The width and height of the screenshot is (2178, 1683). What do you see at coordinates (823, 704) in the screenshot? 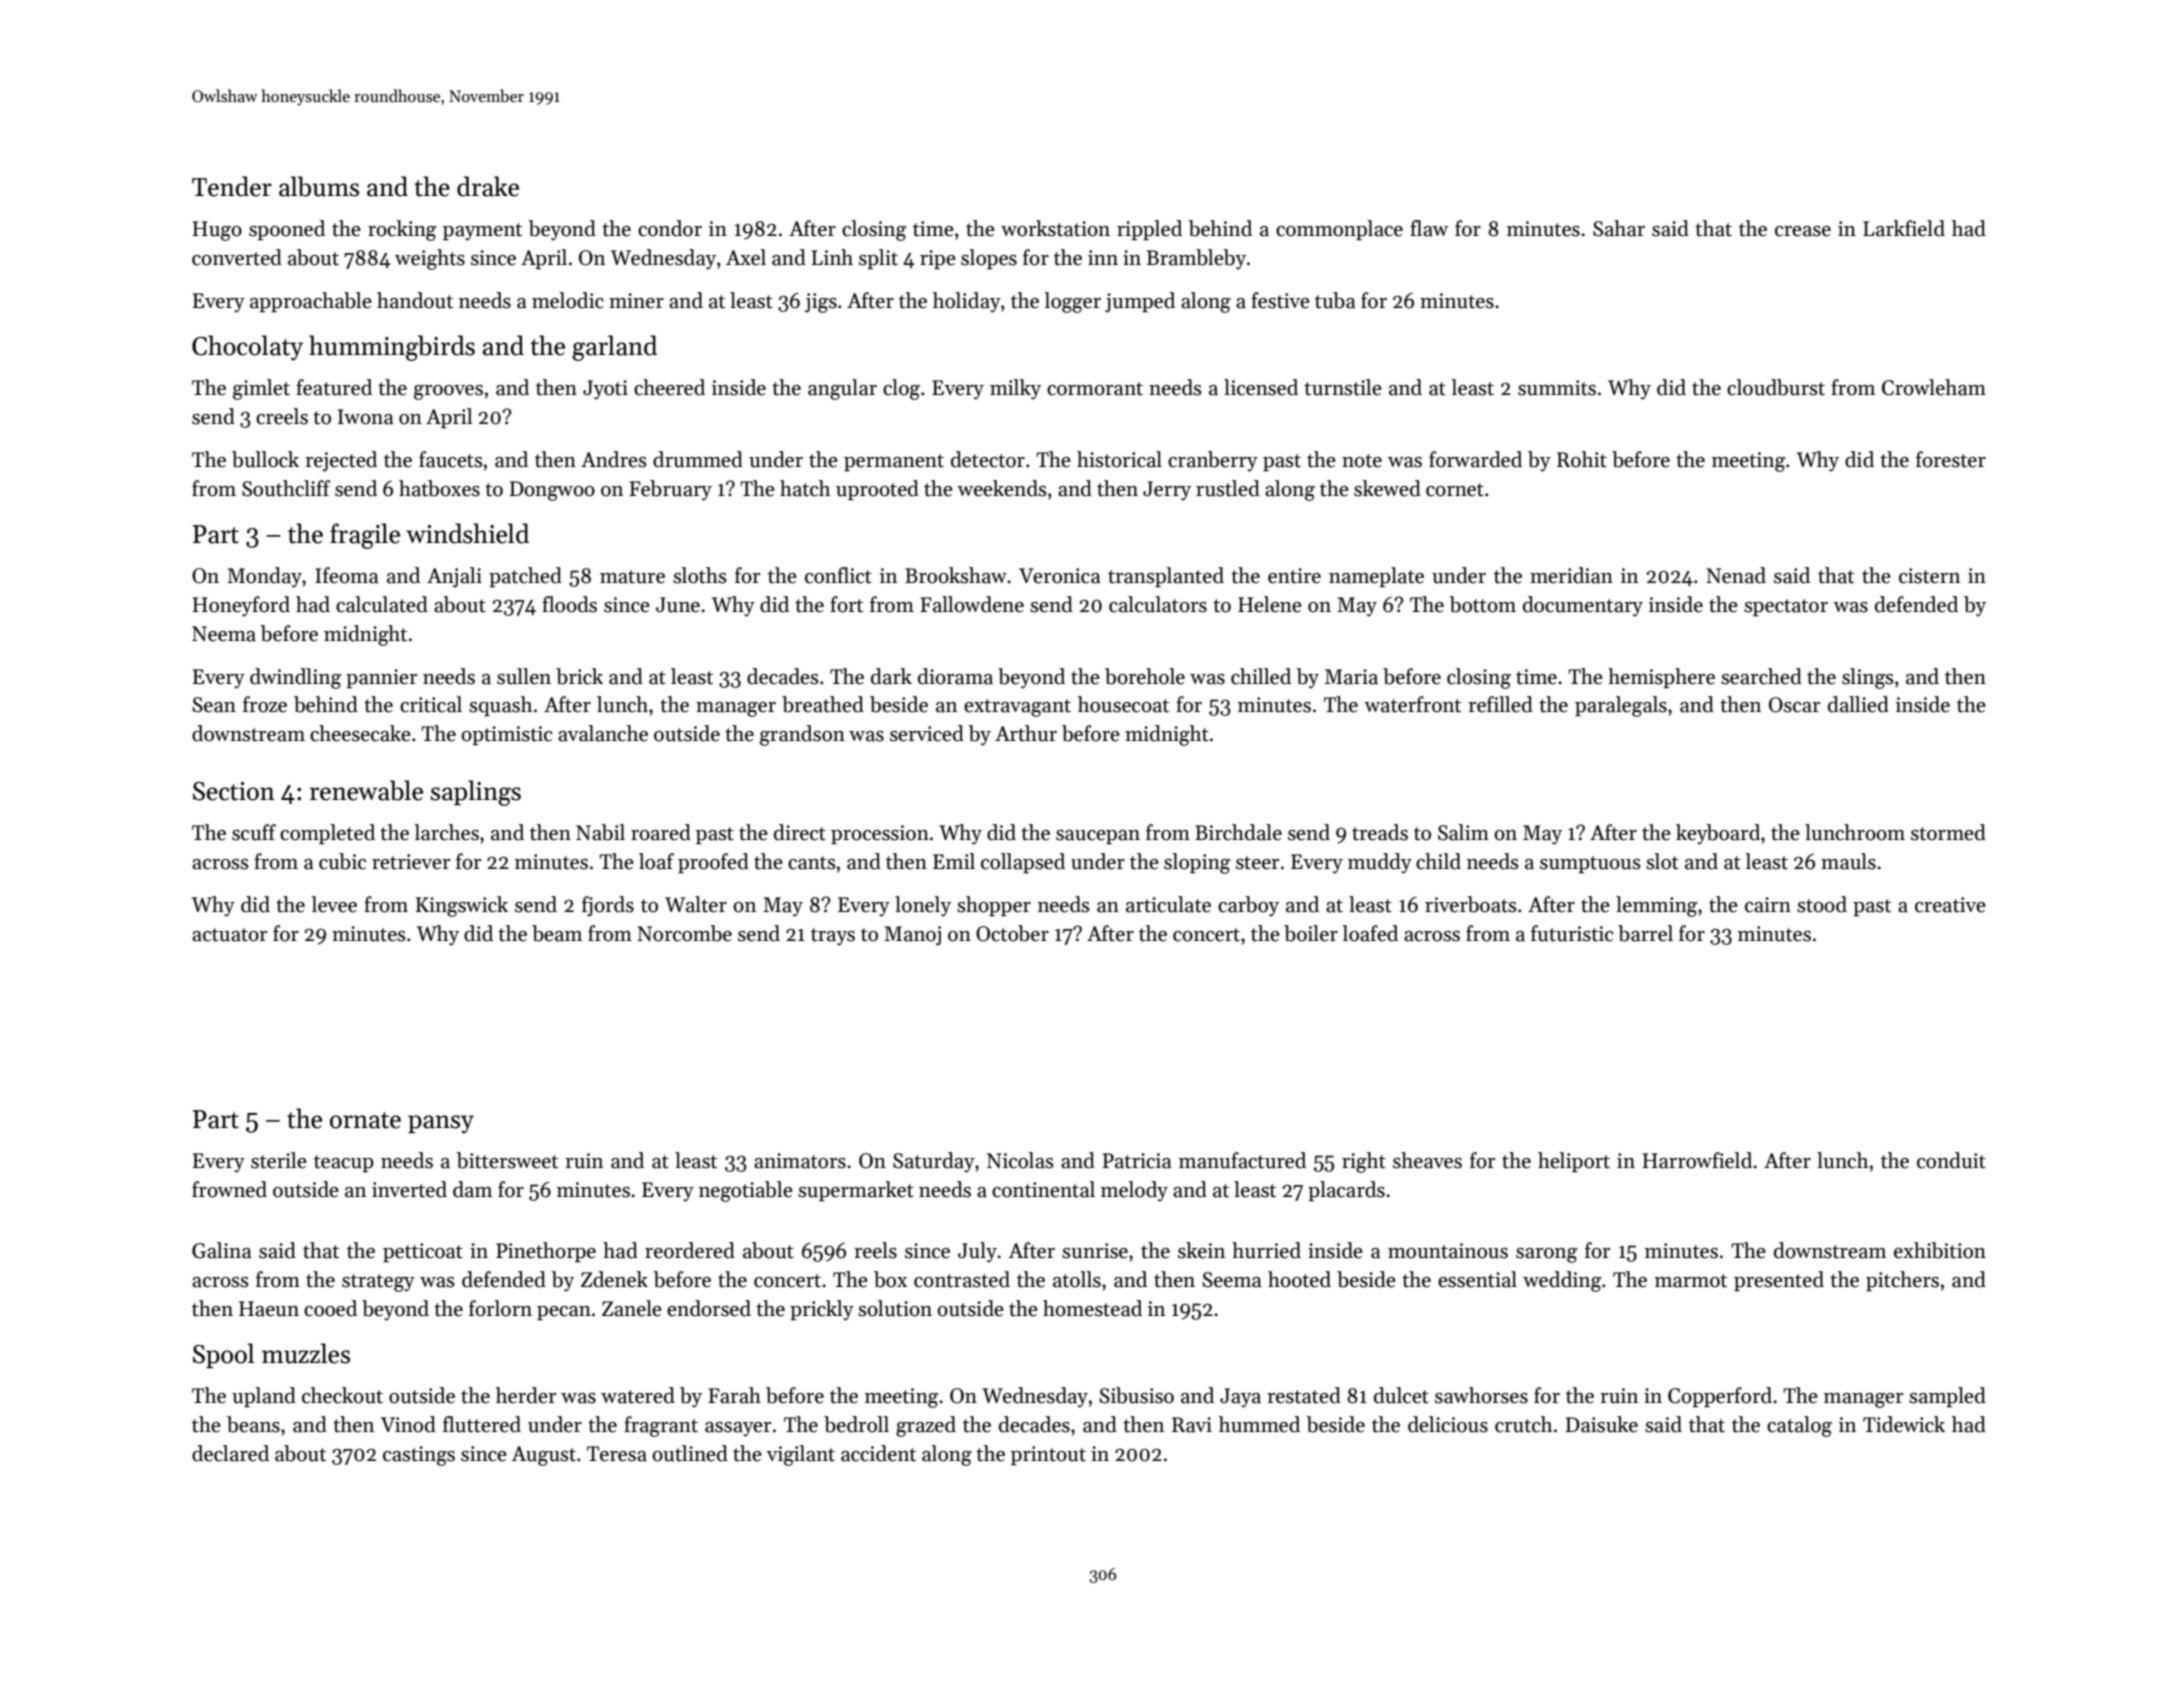
I see `breathed` at bounding box center [823, 704].
